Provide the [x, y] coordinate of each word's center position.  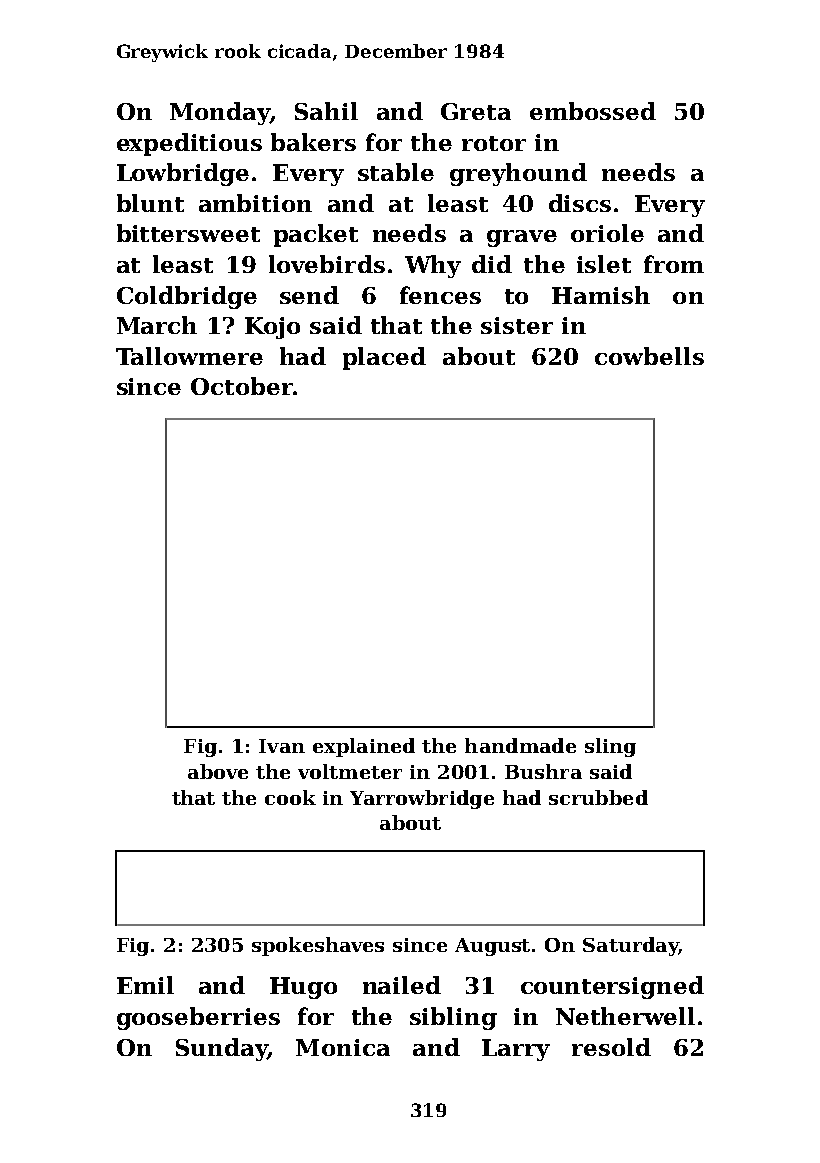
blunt [150, 203]
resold [611, 1047]
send [309, 295]
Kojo [272, 328]
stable [396, 172]
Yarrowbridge [422, 799]
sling [610, 747]
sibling [453, 1018]
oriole [607, 233]
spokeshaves [318, 946]
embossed [593, 111]
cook [290, 797]
